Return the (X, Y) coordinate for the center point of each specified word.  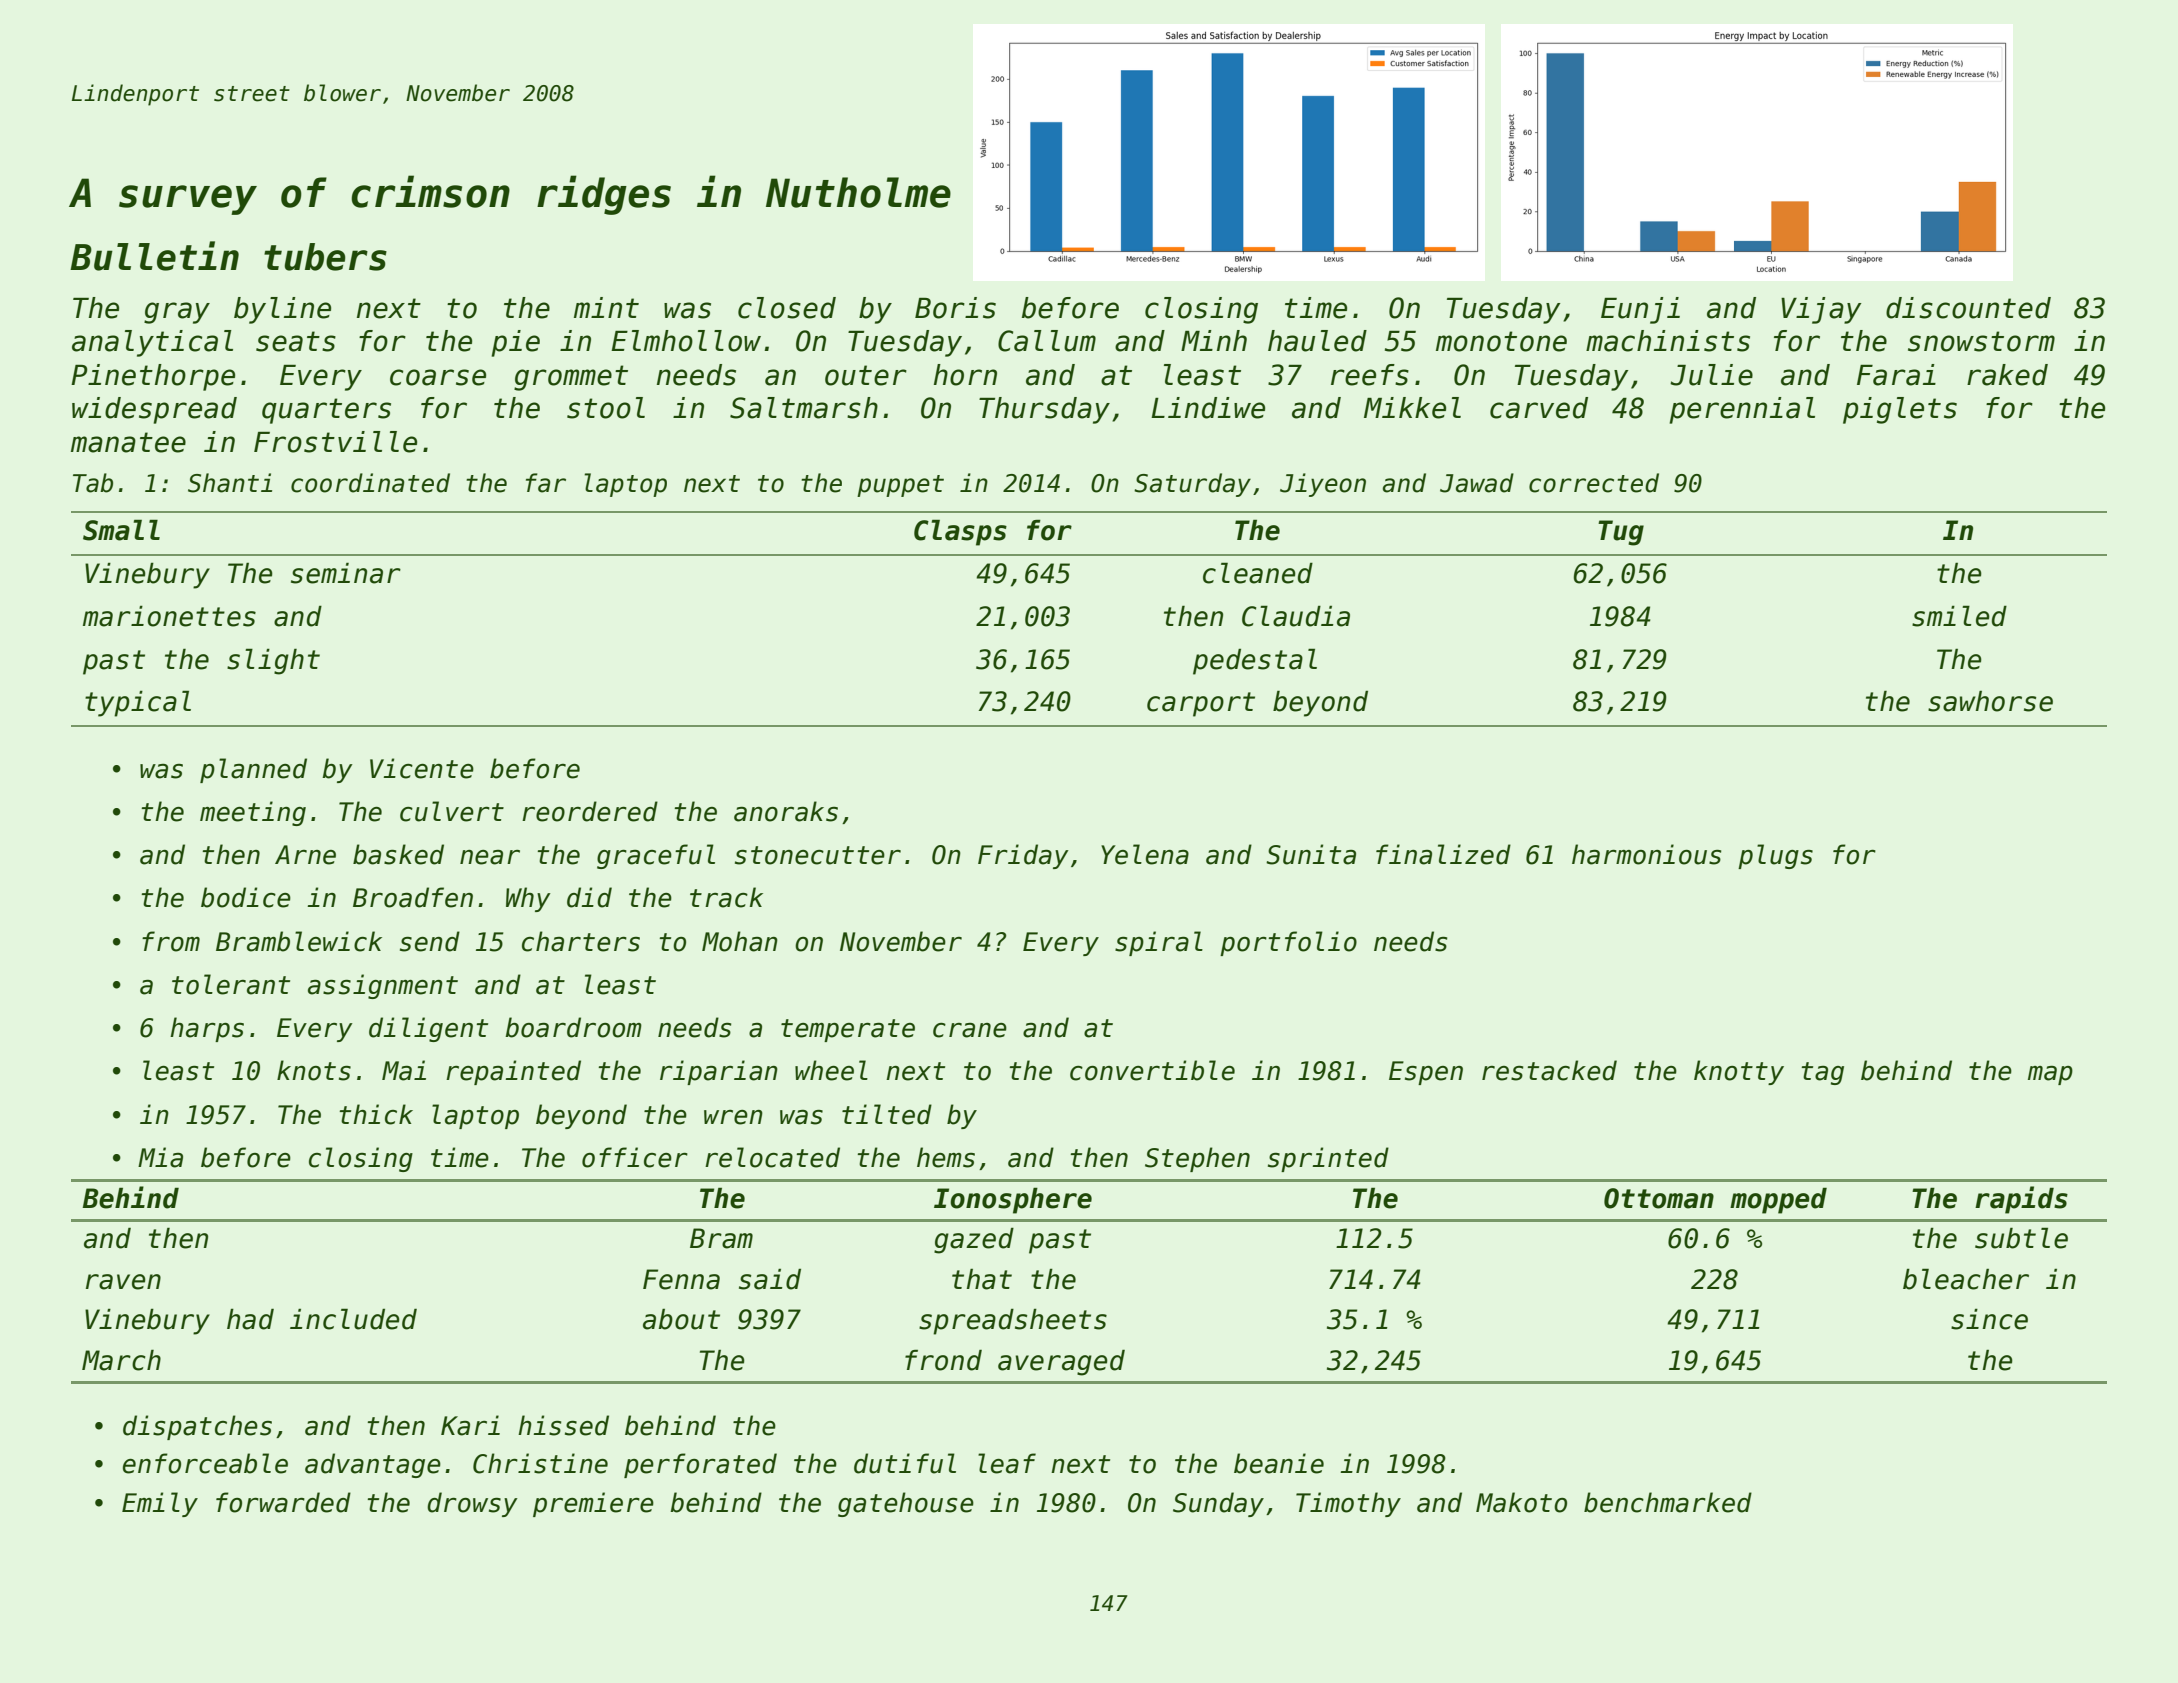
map (2050, 1075)
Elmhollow (686, 341)
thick (376, 1114)
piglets (1900, 410)
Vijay (1821, 310)
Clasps (960, 532)
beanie (1279, 1463)
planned (253, 770)
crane (970, 1030)
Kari (470, 1425)
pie (515, 343)
